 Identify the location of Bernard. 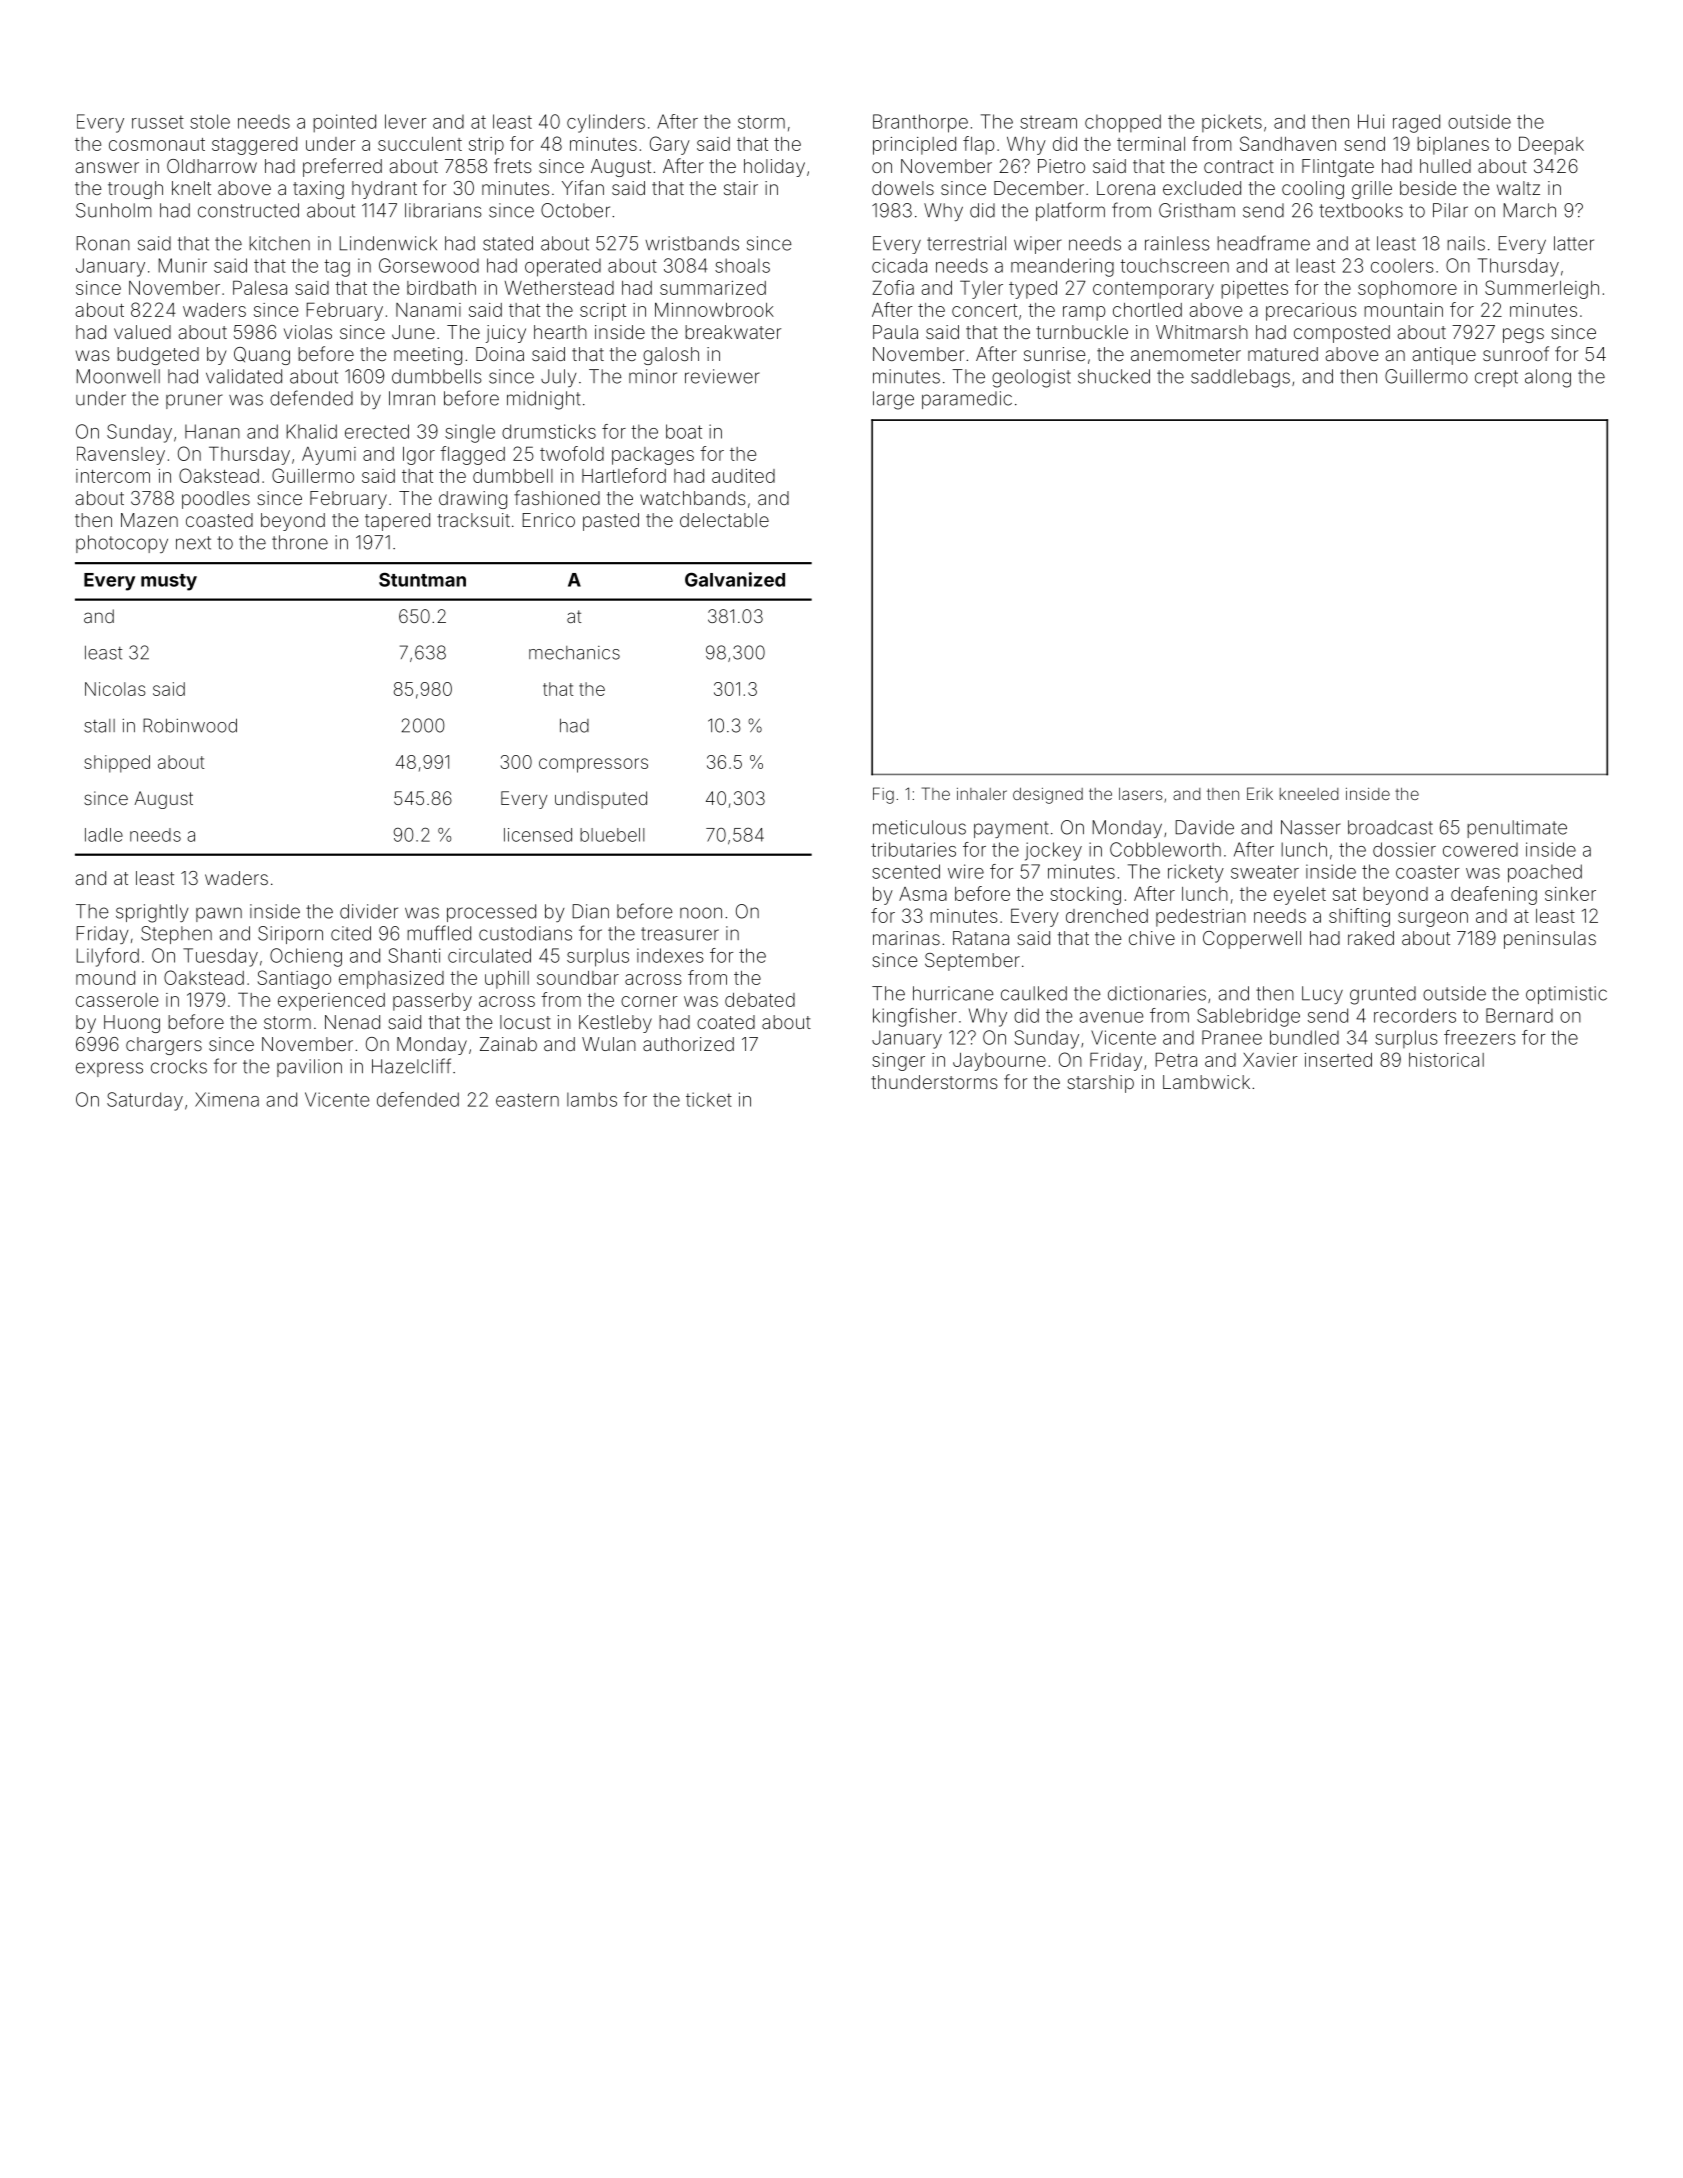
(1519, 1015).
